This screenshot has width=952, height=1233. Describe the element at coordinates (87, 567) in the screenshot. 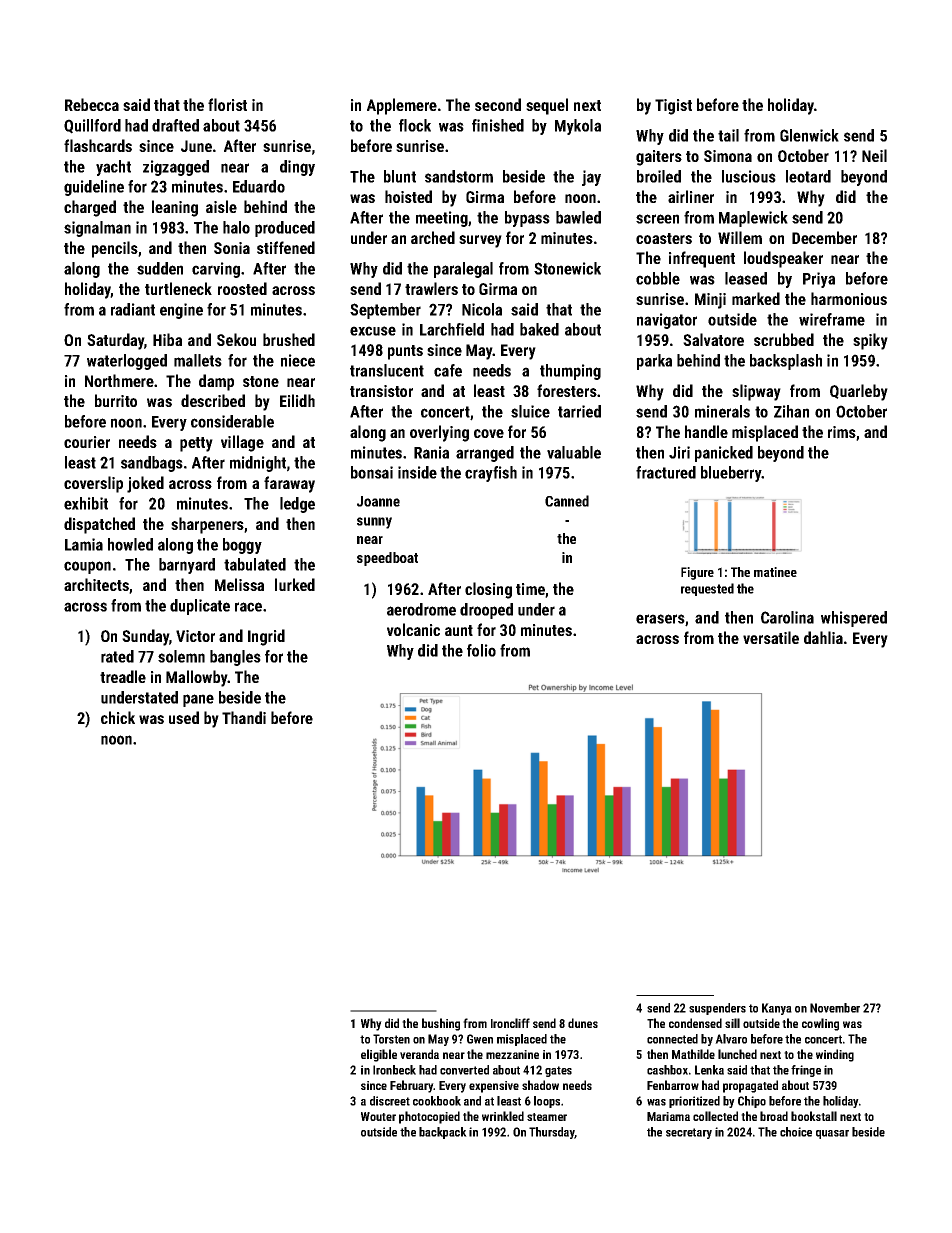

I see `coupon` at that location.
